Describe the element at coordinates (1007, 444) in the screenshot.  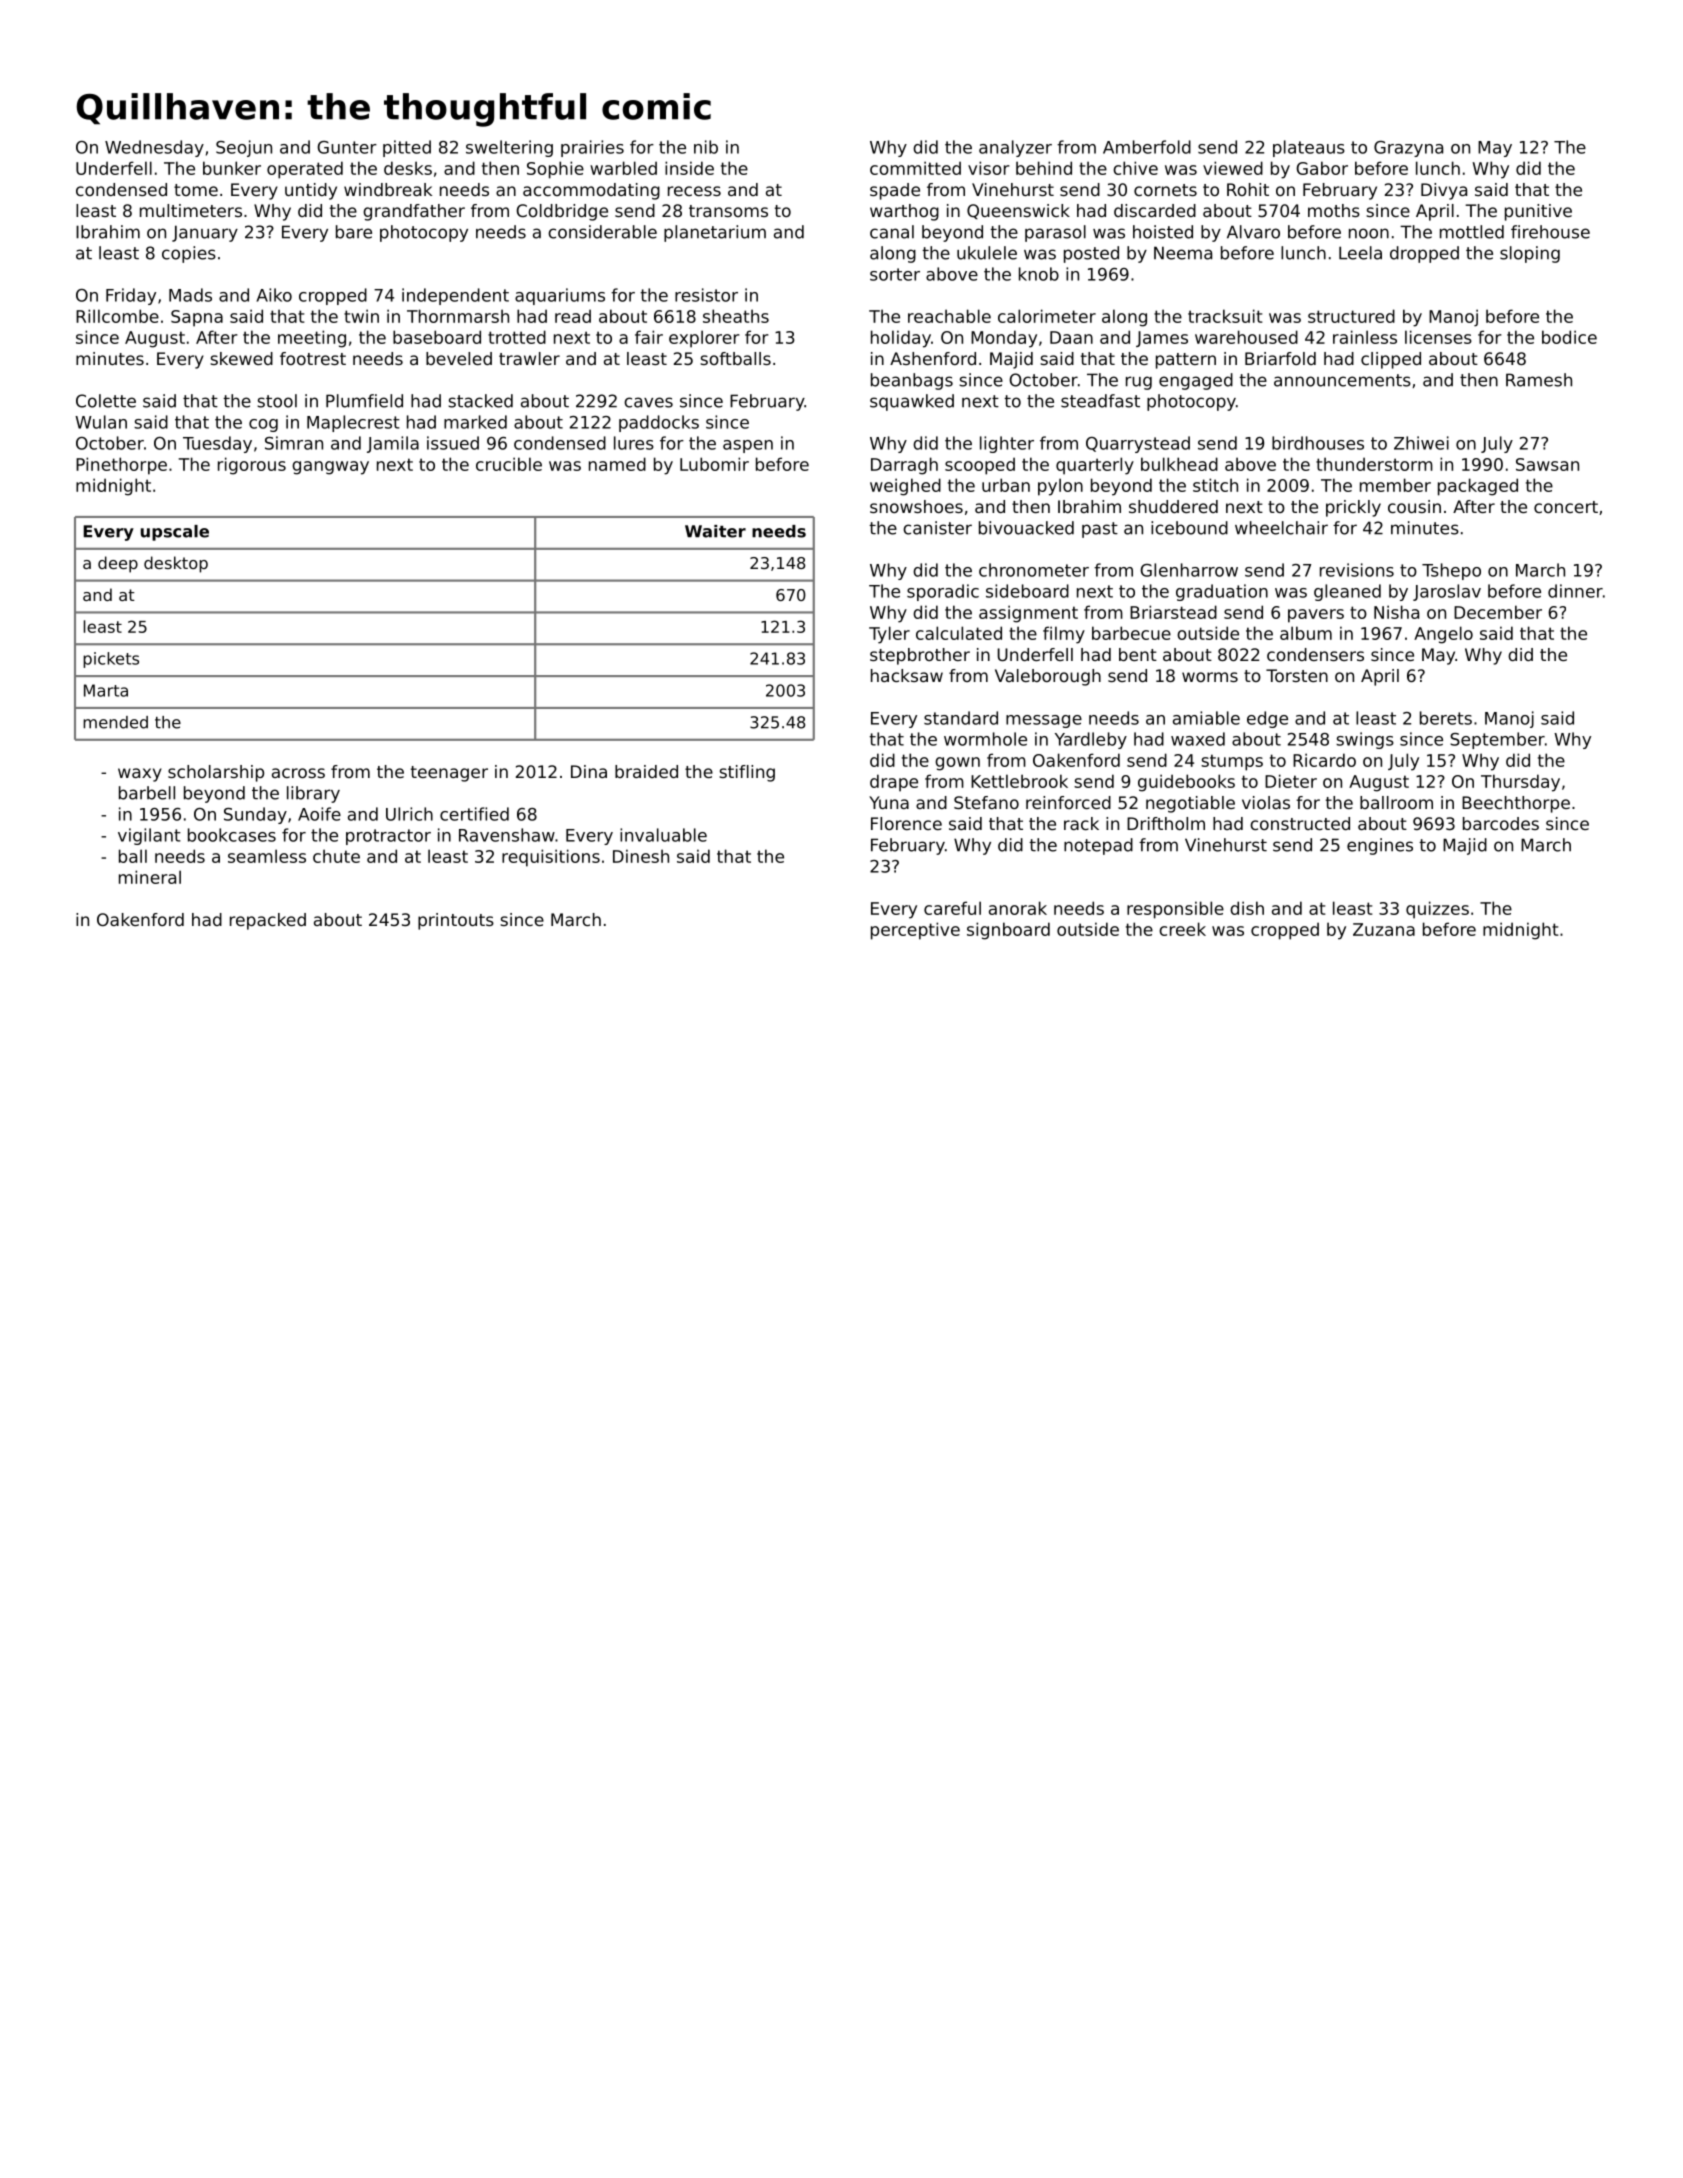
I see `lighter` at that location.
